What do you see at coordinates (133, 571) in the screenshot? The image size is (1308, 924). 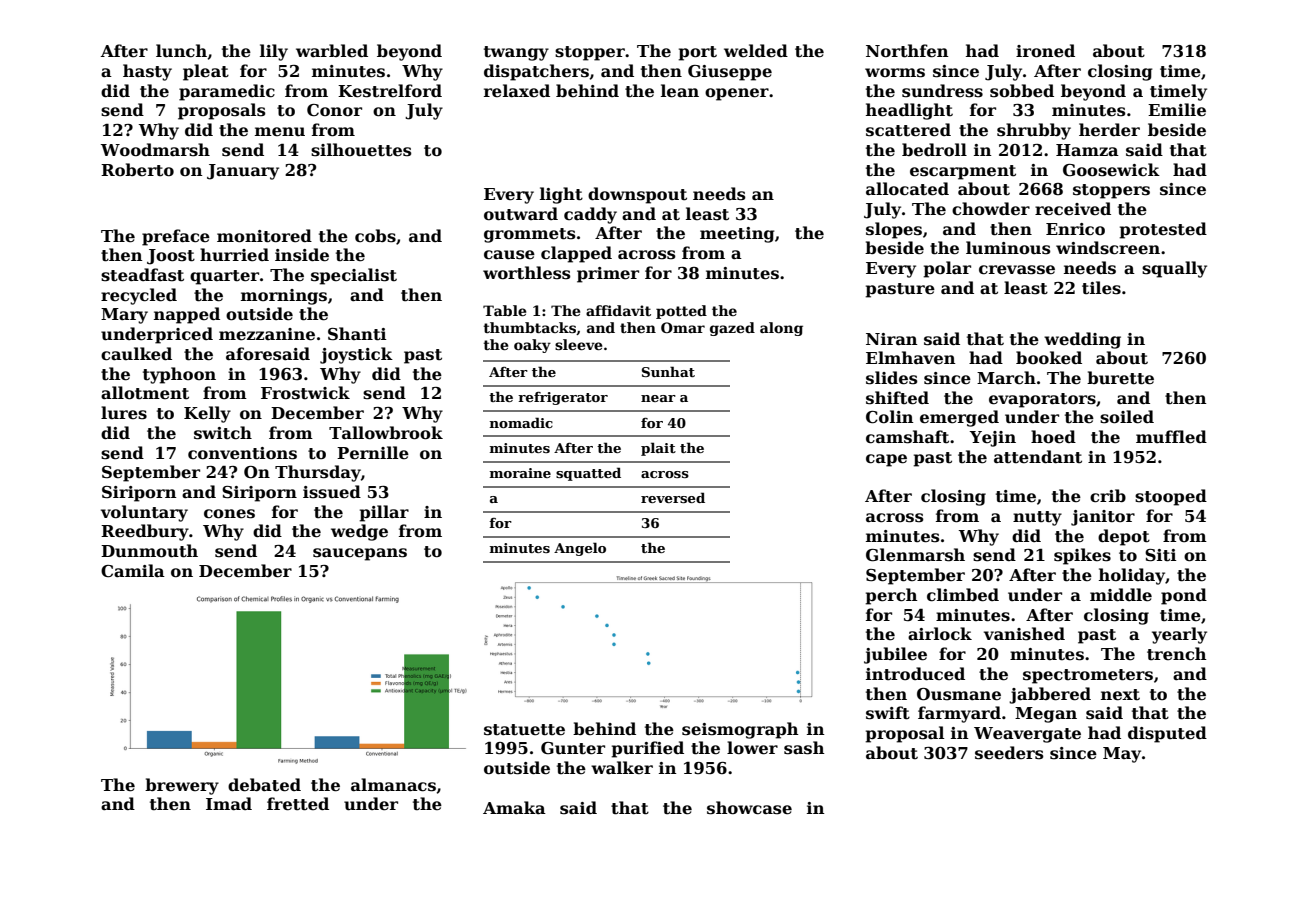 I see `Camila` at bounding box center [133, 571].
